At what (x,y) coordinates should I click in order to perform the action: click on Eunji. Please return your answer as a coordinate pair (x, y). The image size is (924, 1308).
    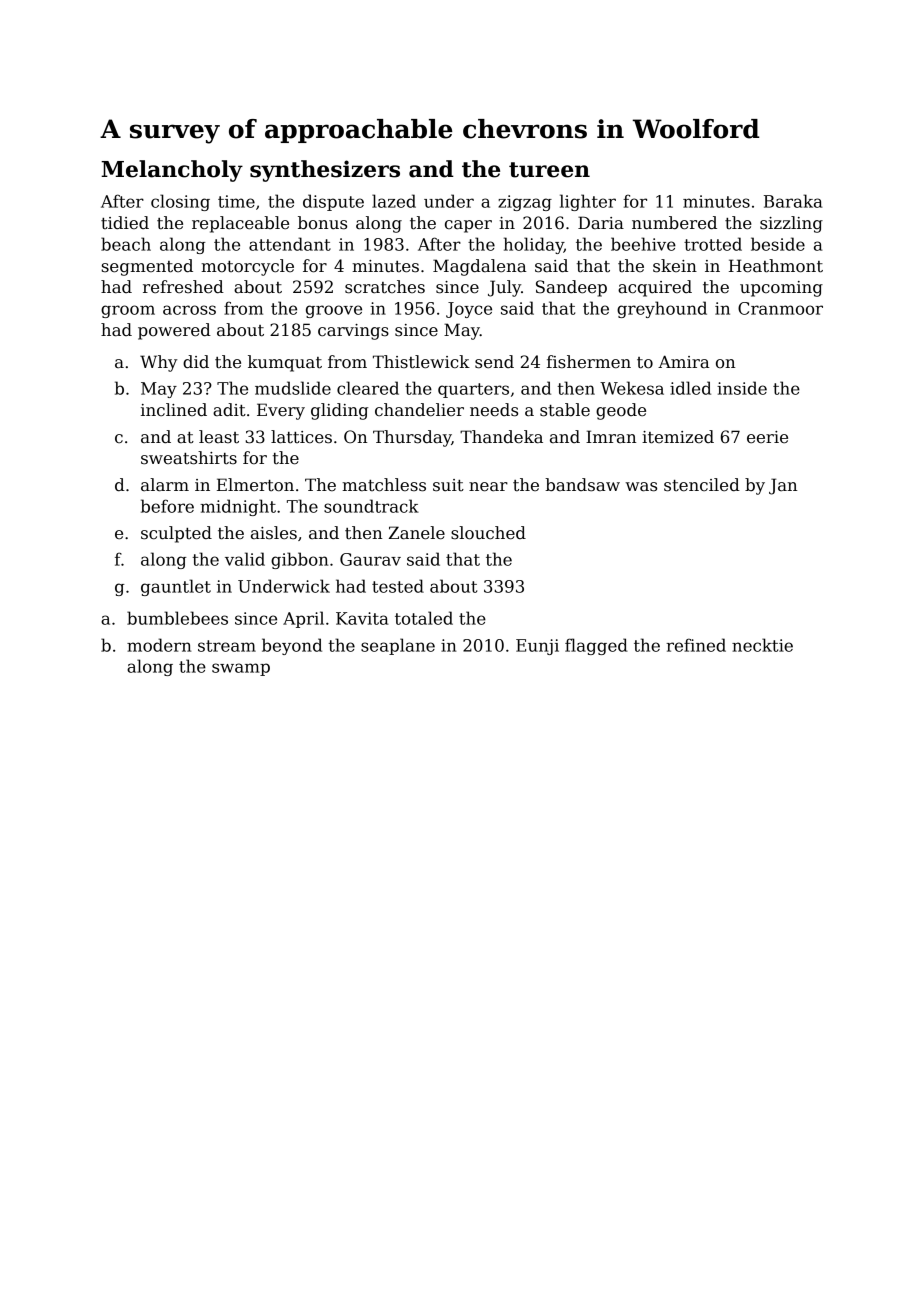
    Looking at the image, I should click on (537, 647).
